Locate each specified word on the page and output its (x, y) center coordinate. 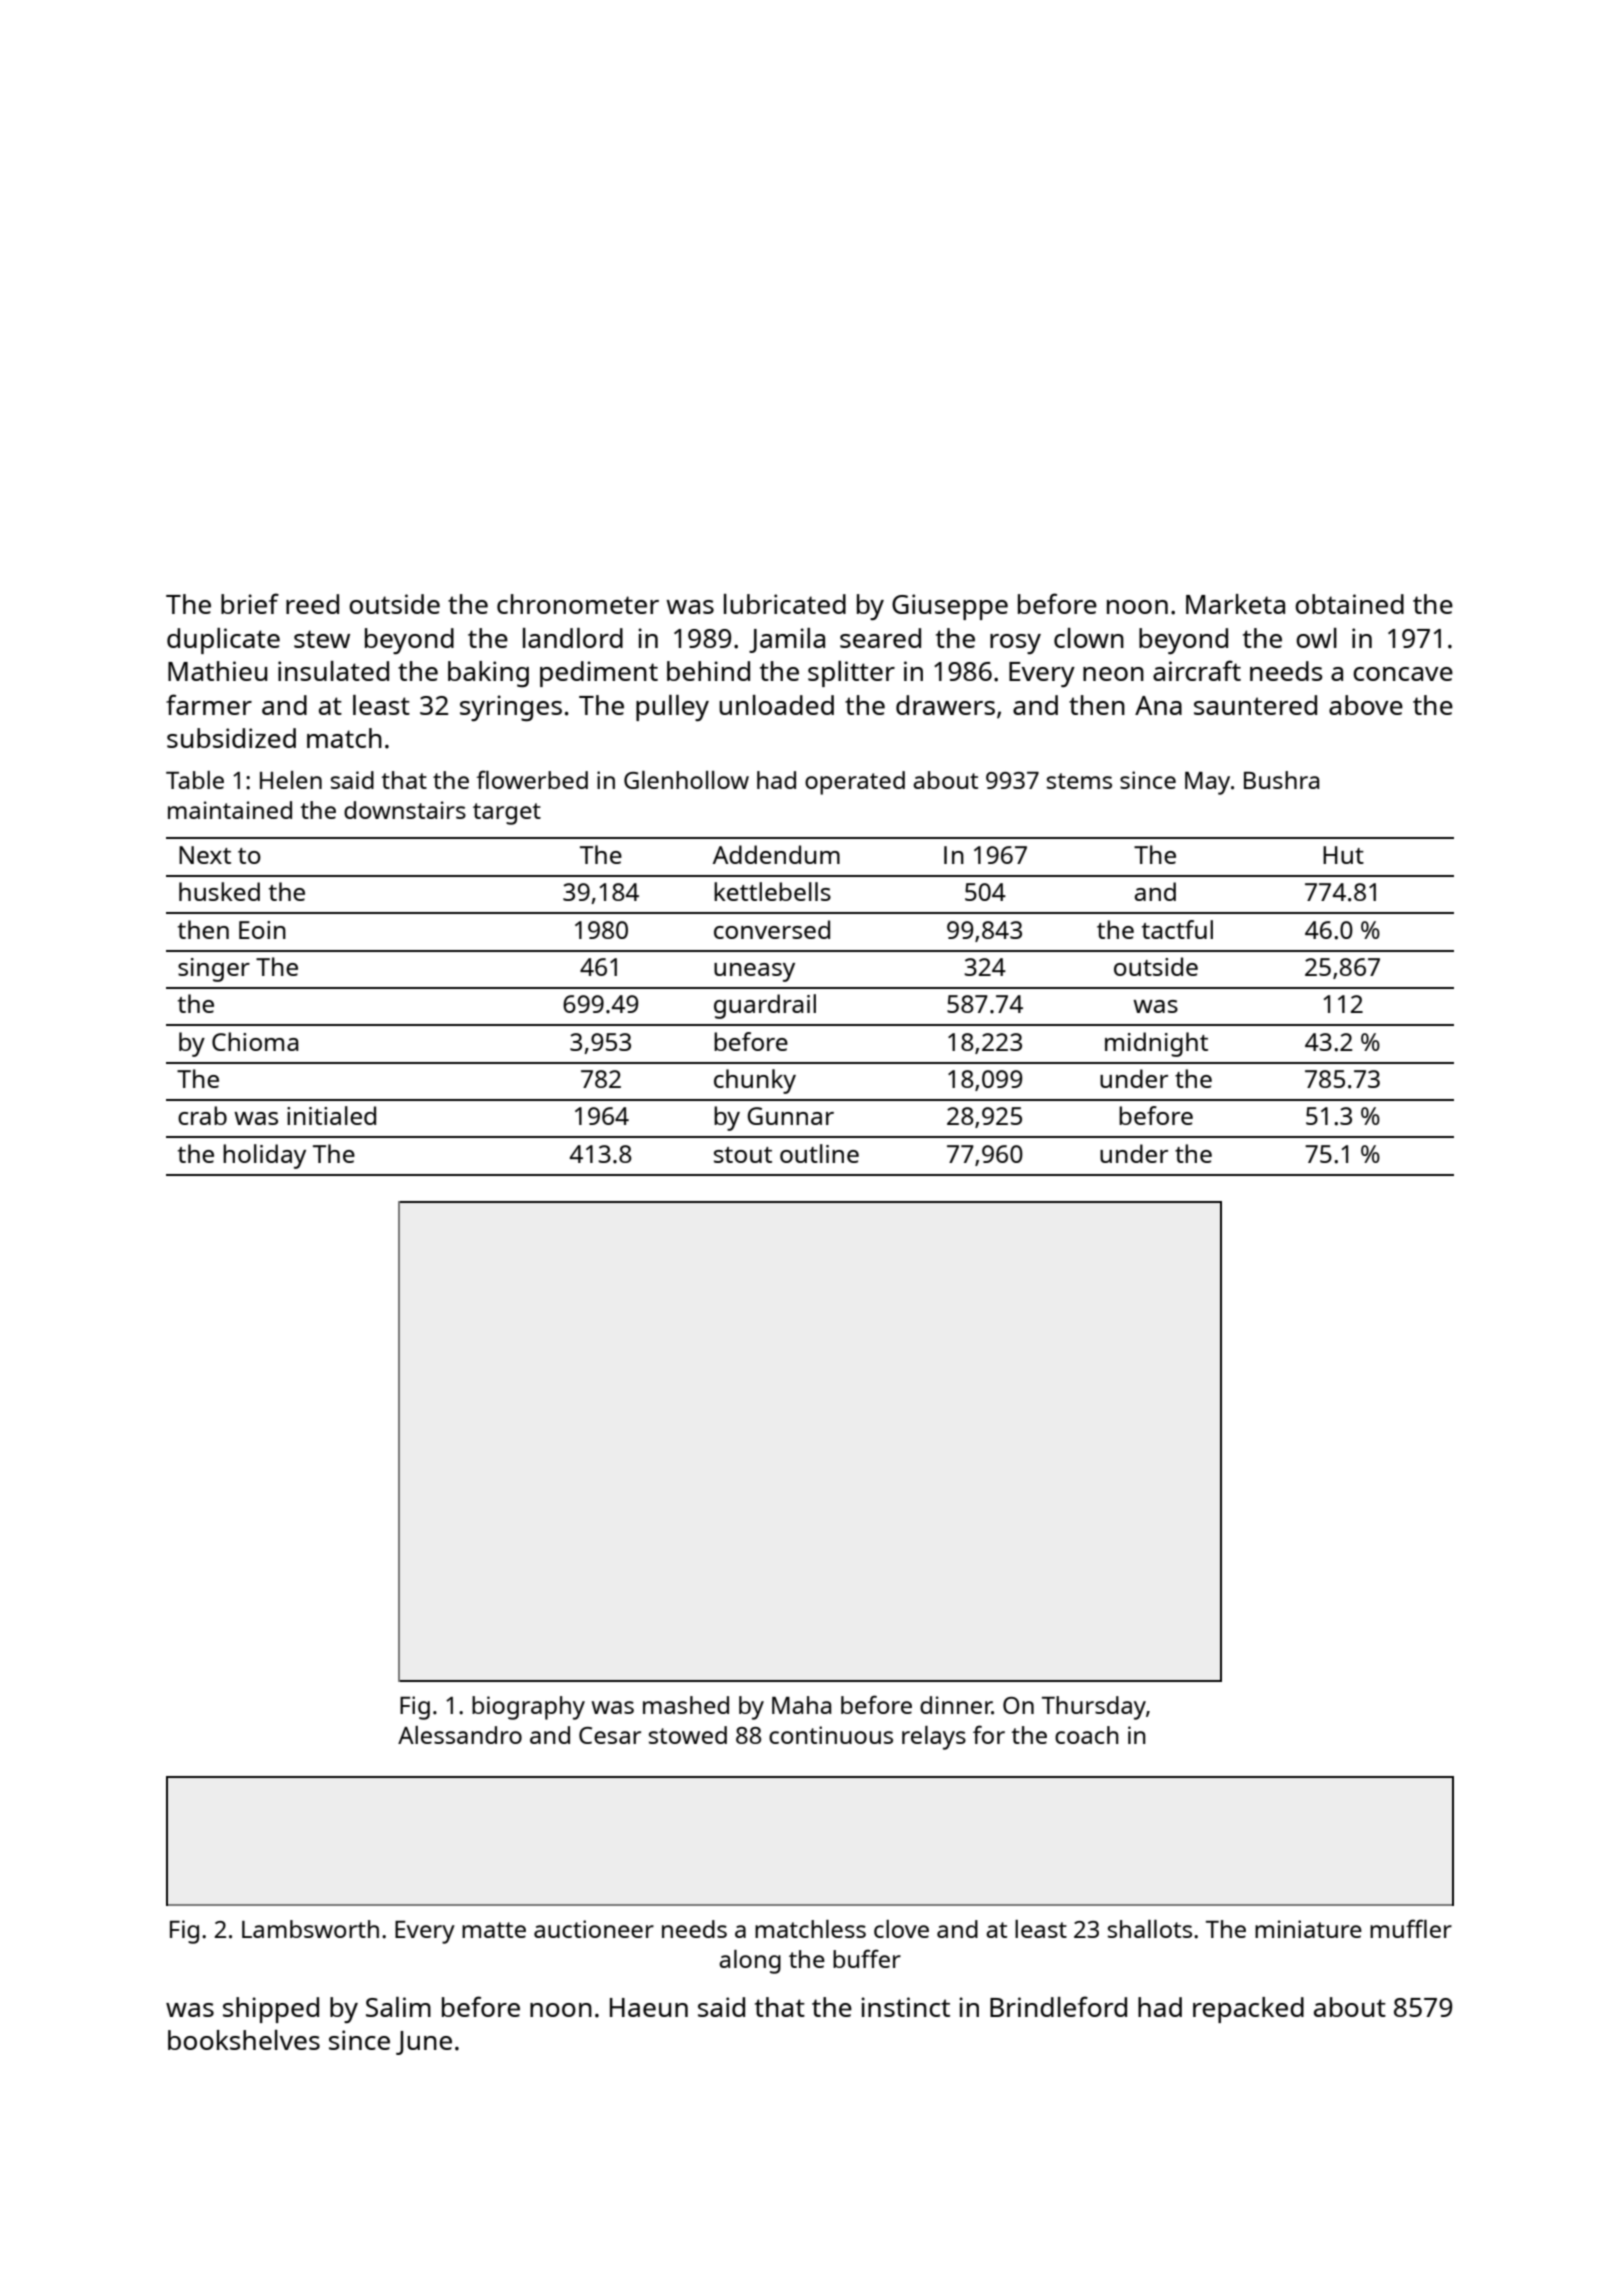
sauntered (1255, 705)
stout (743, 1155)
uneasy (754, 972)
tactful (1177, 929)
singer (214, 970)
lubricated (785, 604)
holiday (264, 1156)
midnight (1156, 1044)
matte (494, 1930)
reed (312, 604)
